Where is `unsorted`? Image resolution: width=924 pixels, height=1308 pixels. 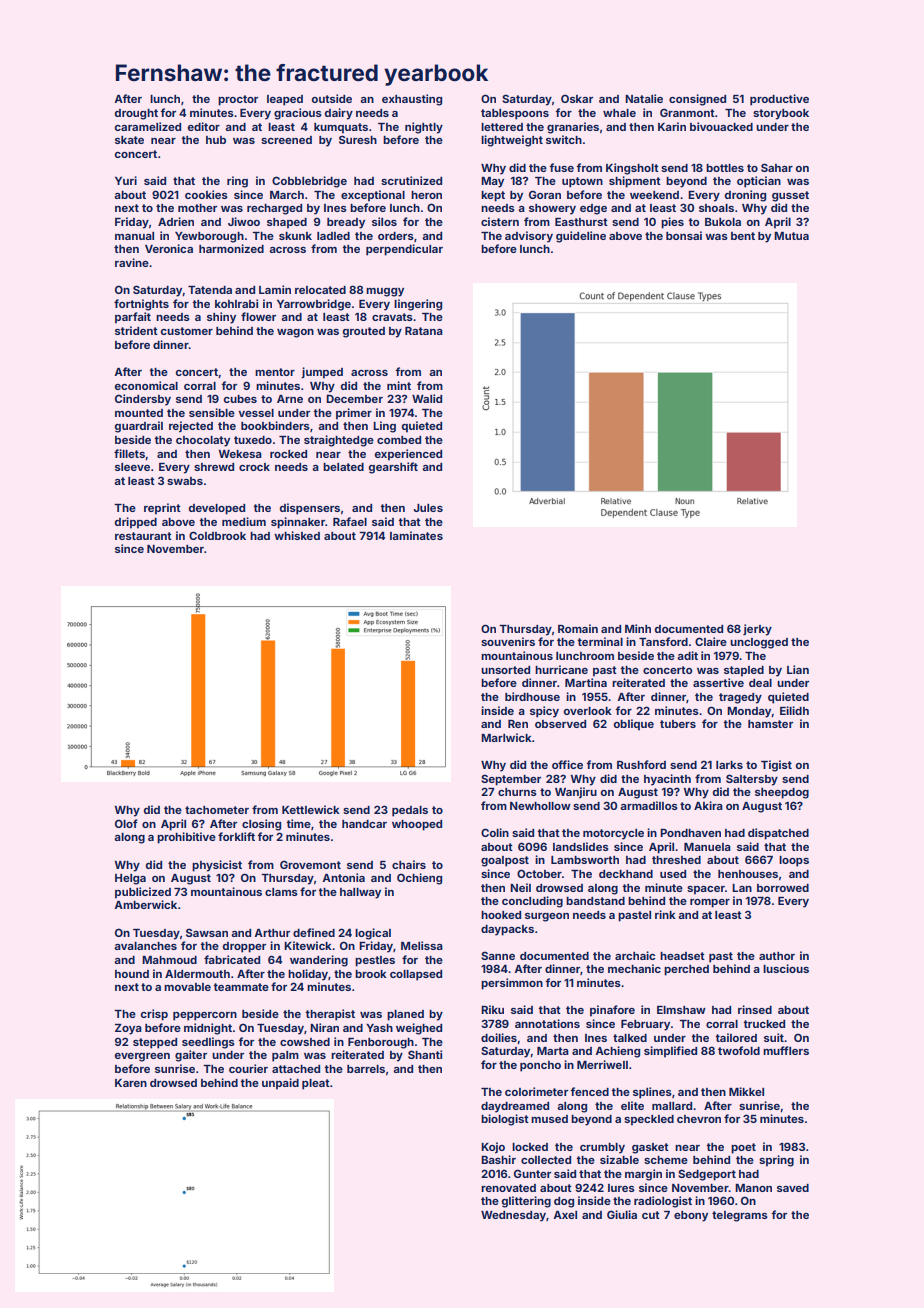 unsorted is located at coordinates (505, 670).
